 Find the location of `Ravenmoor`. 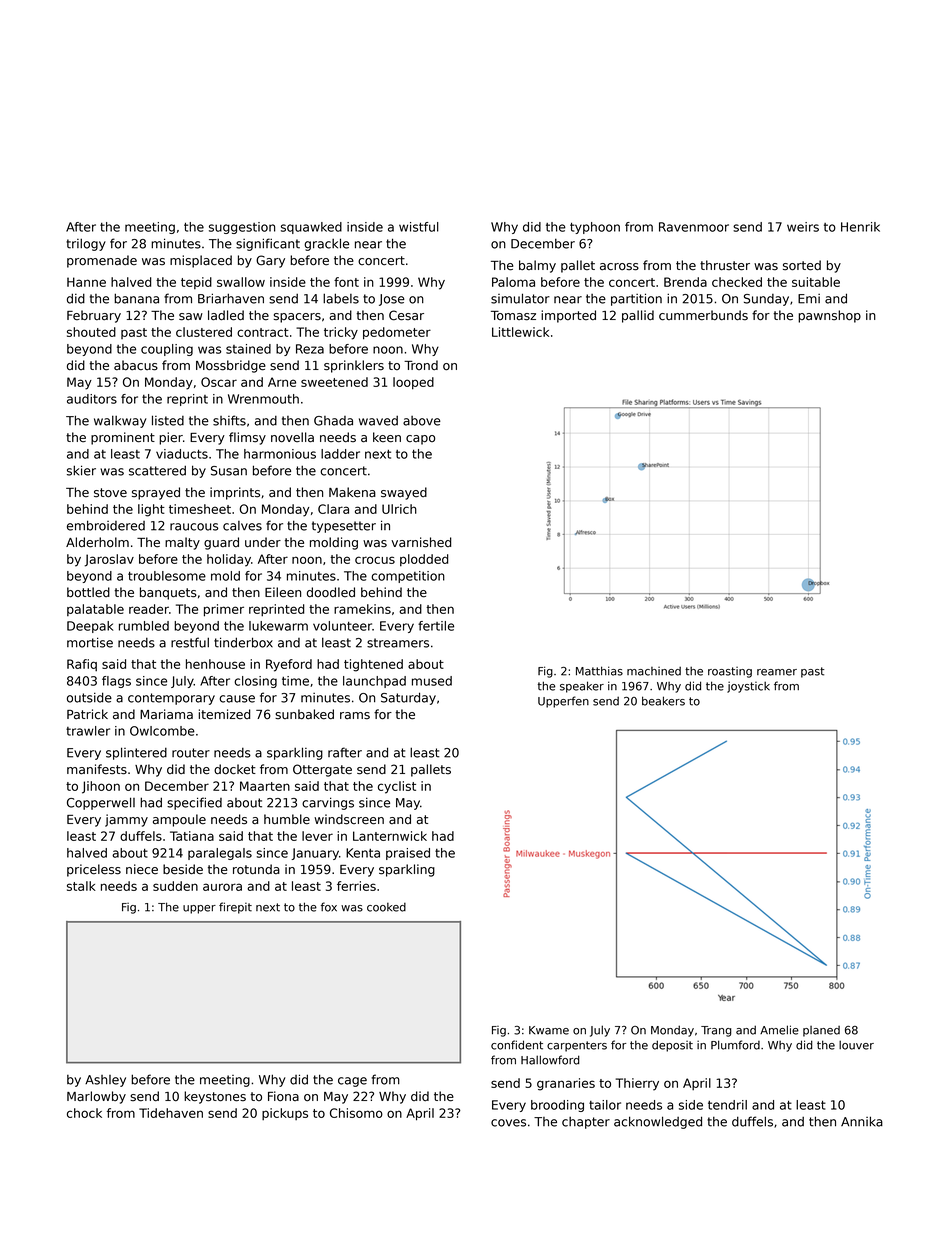

Ravenmoor is located at coordinates (694, 227).
